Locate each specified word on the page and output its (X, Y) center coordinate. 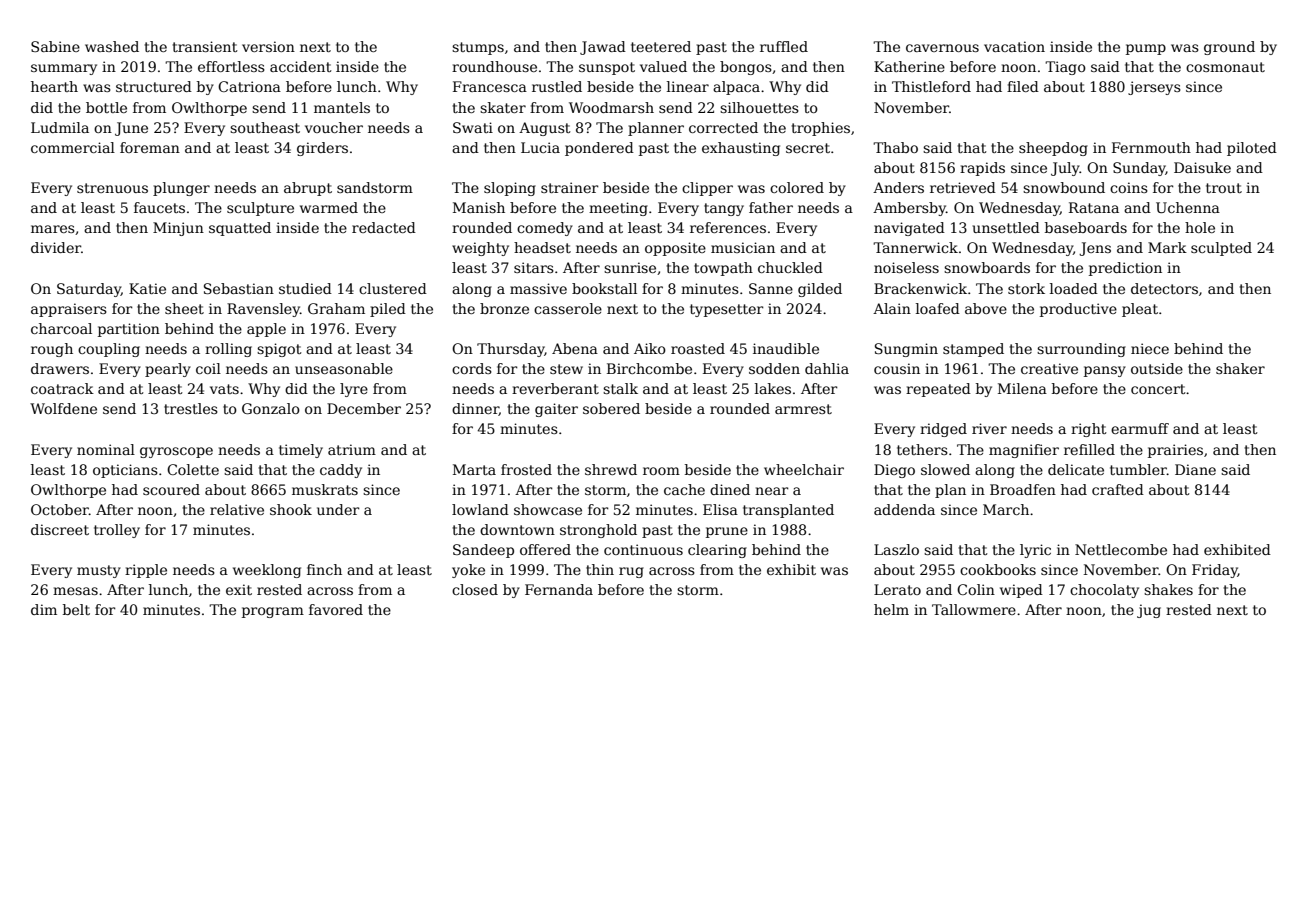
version (268, 46)
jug (1149, 611)
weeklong (267, 571)
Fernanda (559, 589)
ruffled (784, 46)
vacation (1014, 46)
